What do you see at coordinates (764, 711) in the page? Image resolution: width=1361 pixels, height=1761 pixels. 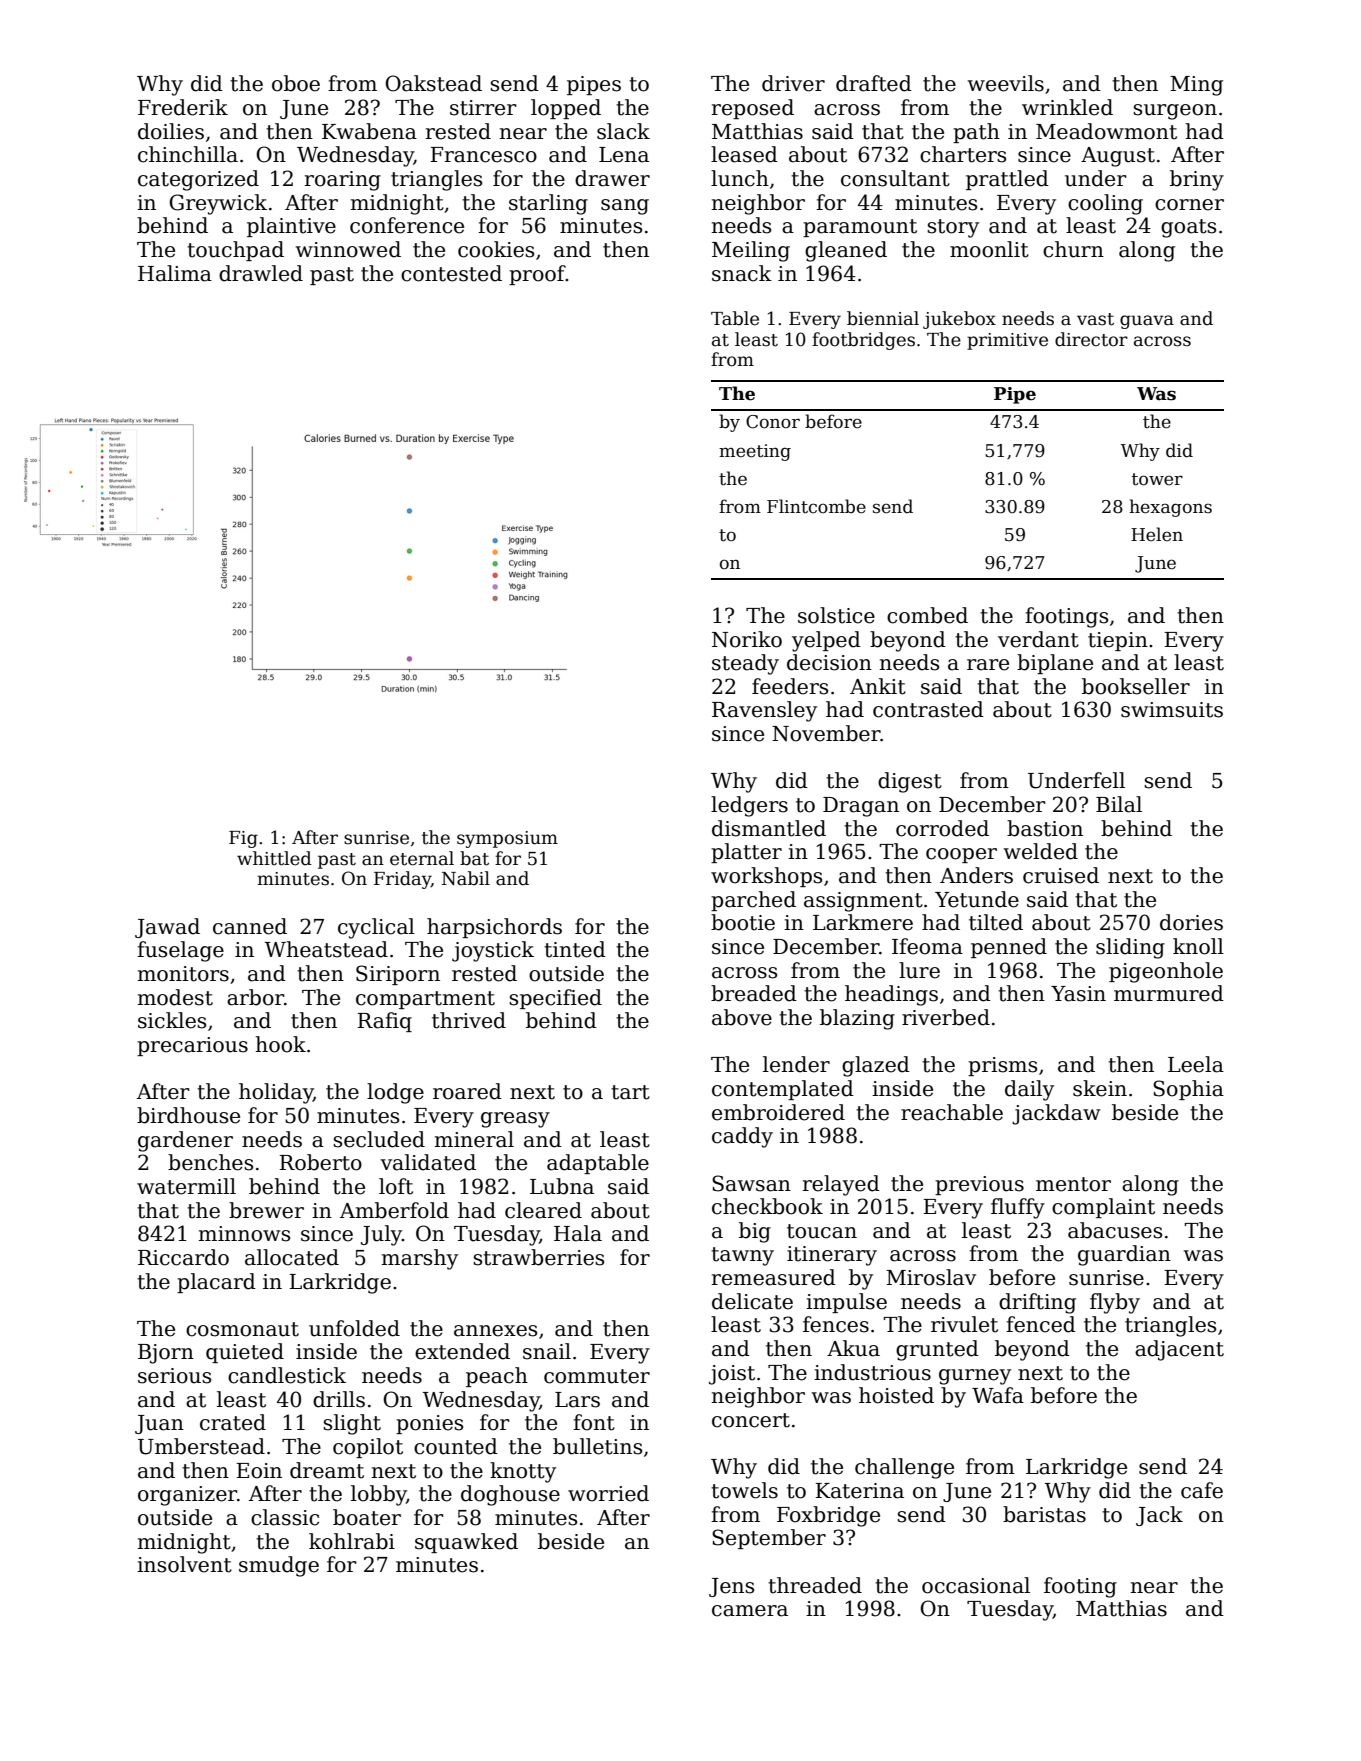 I see `Ravensley` at bounding box center [764, 711].
